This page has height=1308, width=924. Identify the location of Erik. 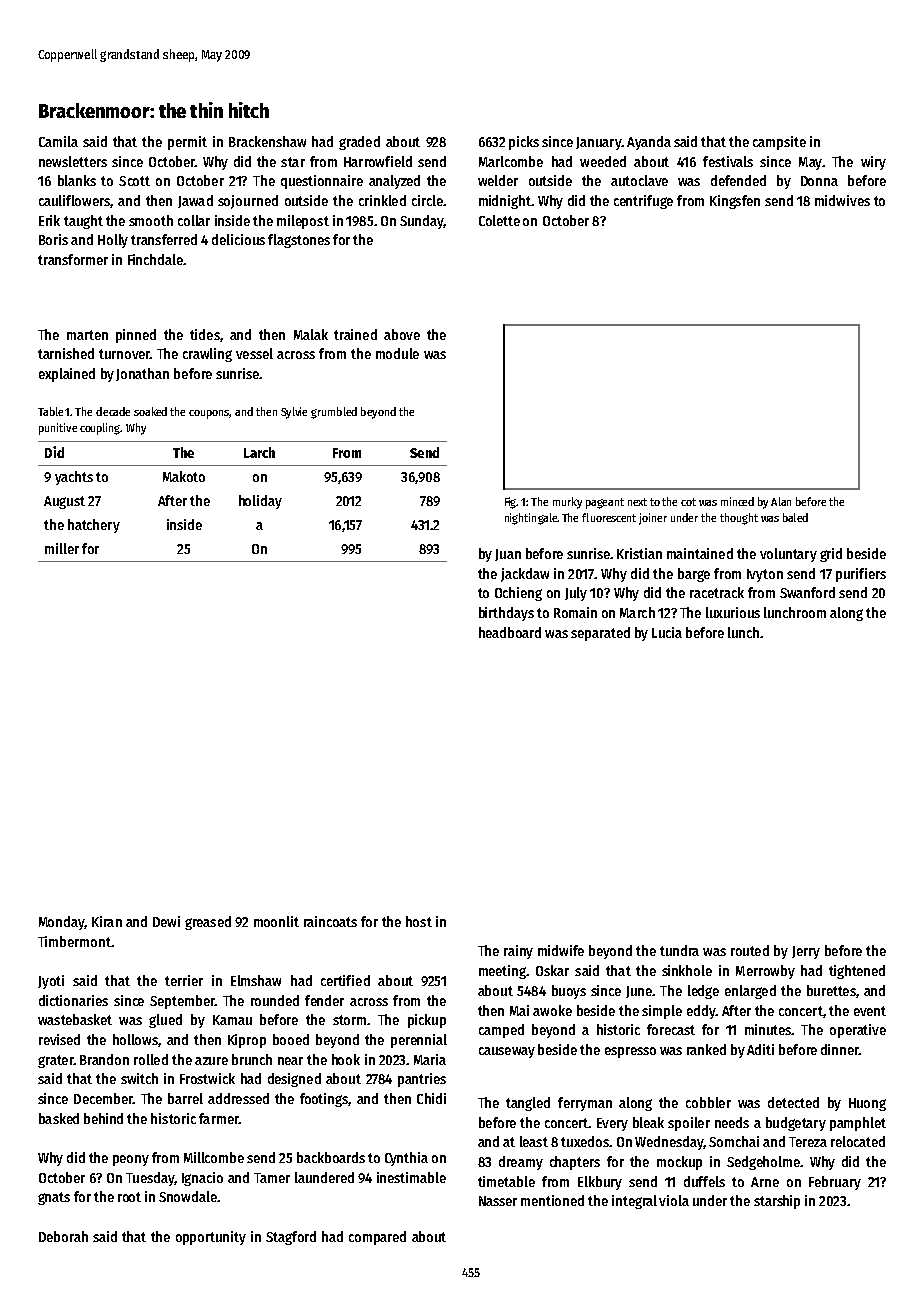
(49, 220).
